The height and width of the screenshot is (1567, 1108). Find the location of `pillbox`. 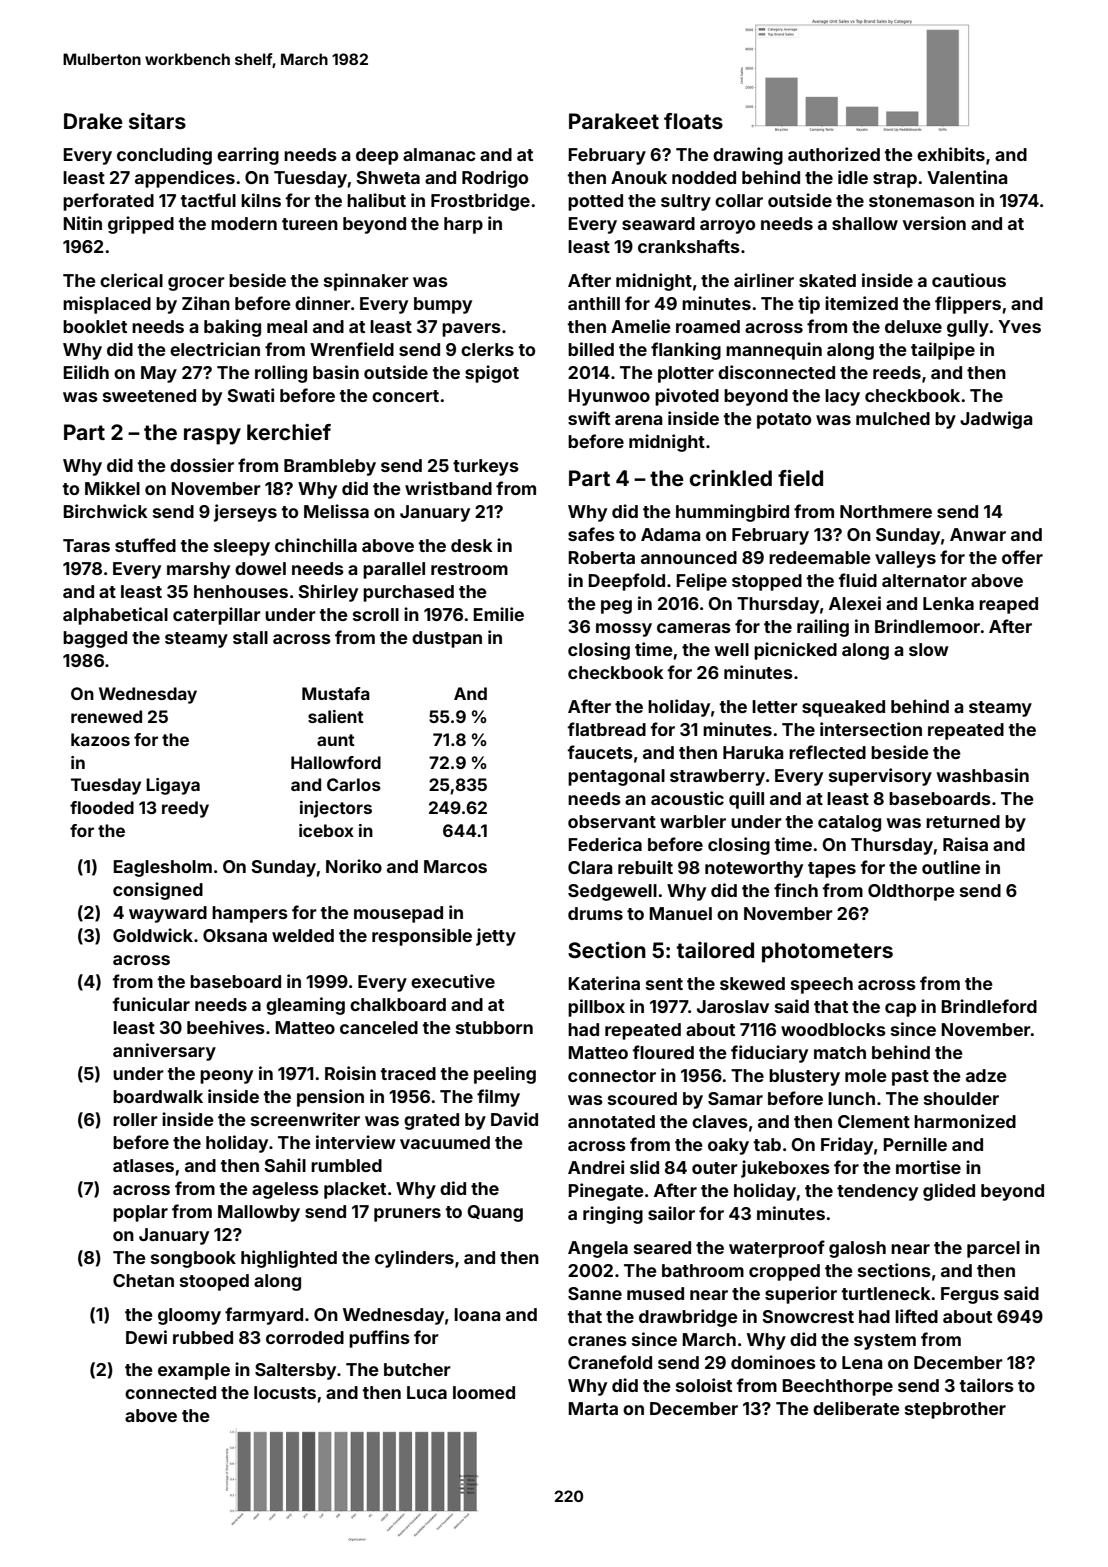

pillbox is located at coordinates (596, 1008).
